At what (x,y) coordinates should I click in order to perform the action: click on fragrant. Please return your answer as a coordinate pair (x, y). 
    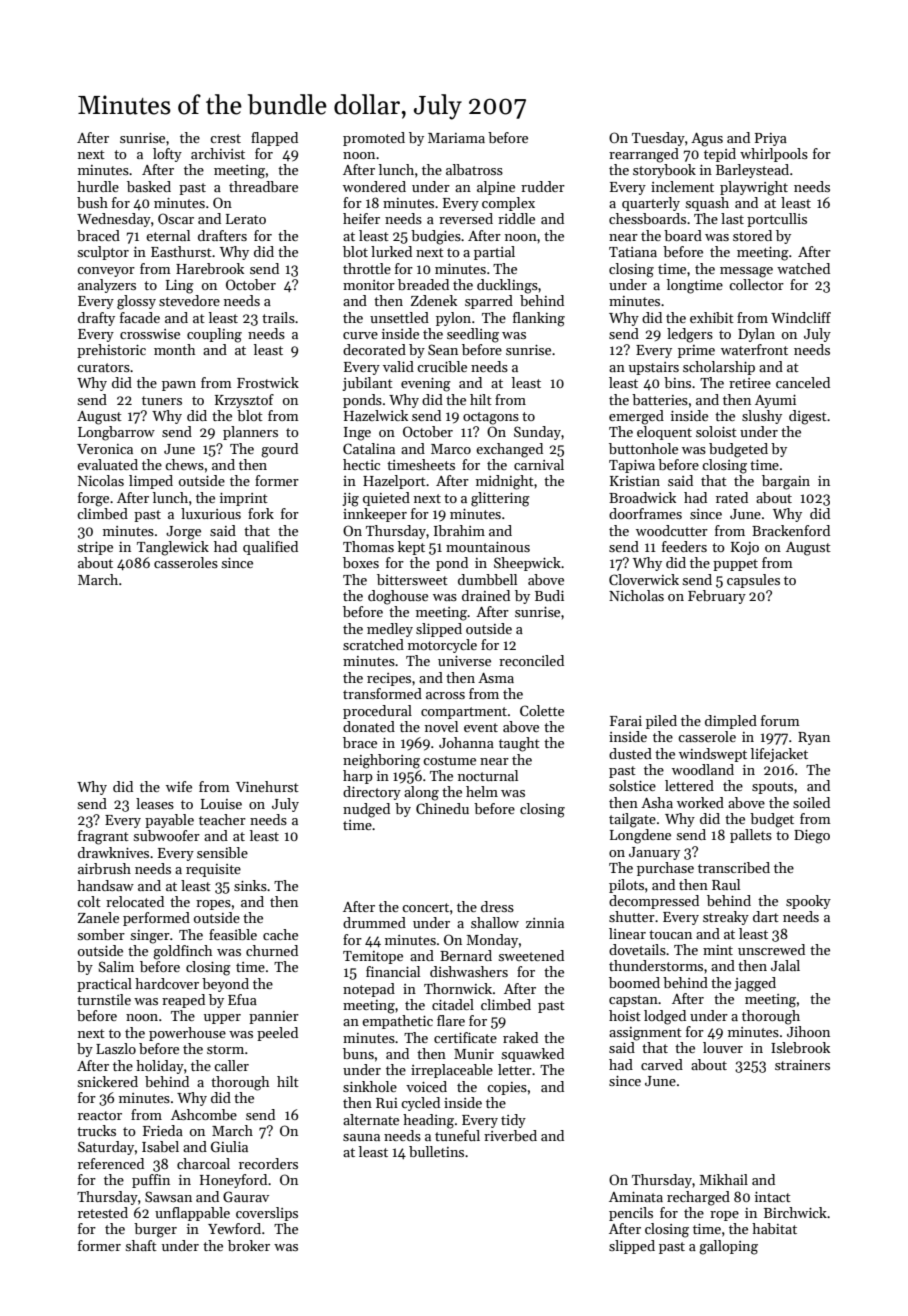
    Looking at the image, I should click on (103, 837).
